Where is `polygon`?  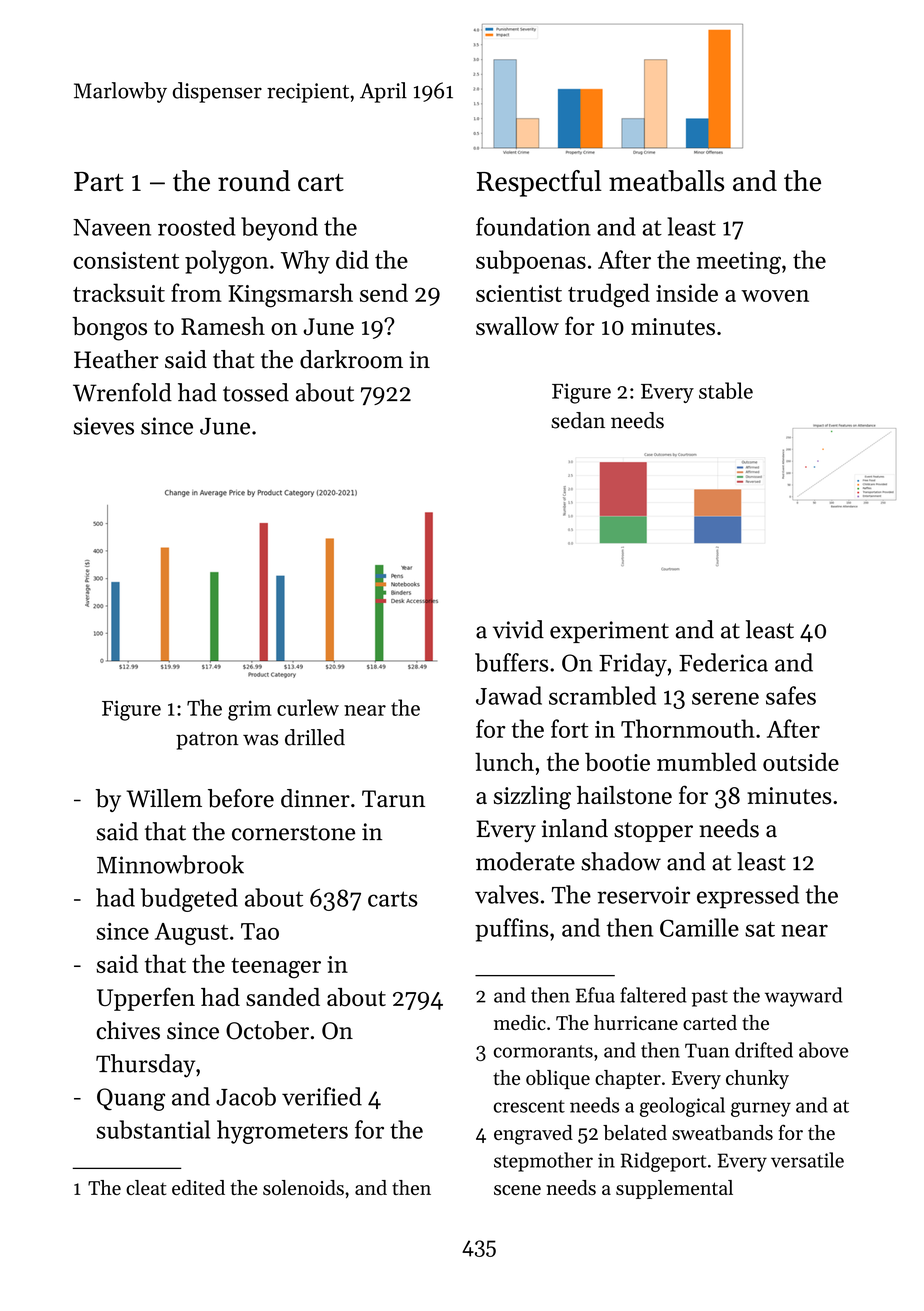 polygon is located at coordinates (226, 262).
